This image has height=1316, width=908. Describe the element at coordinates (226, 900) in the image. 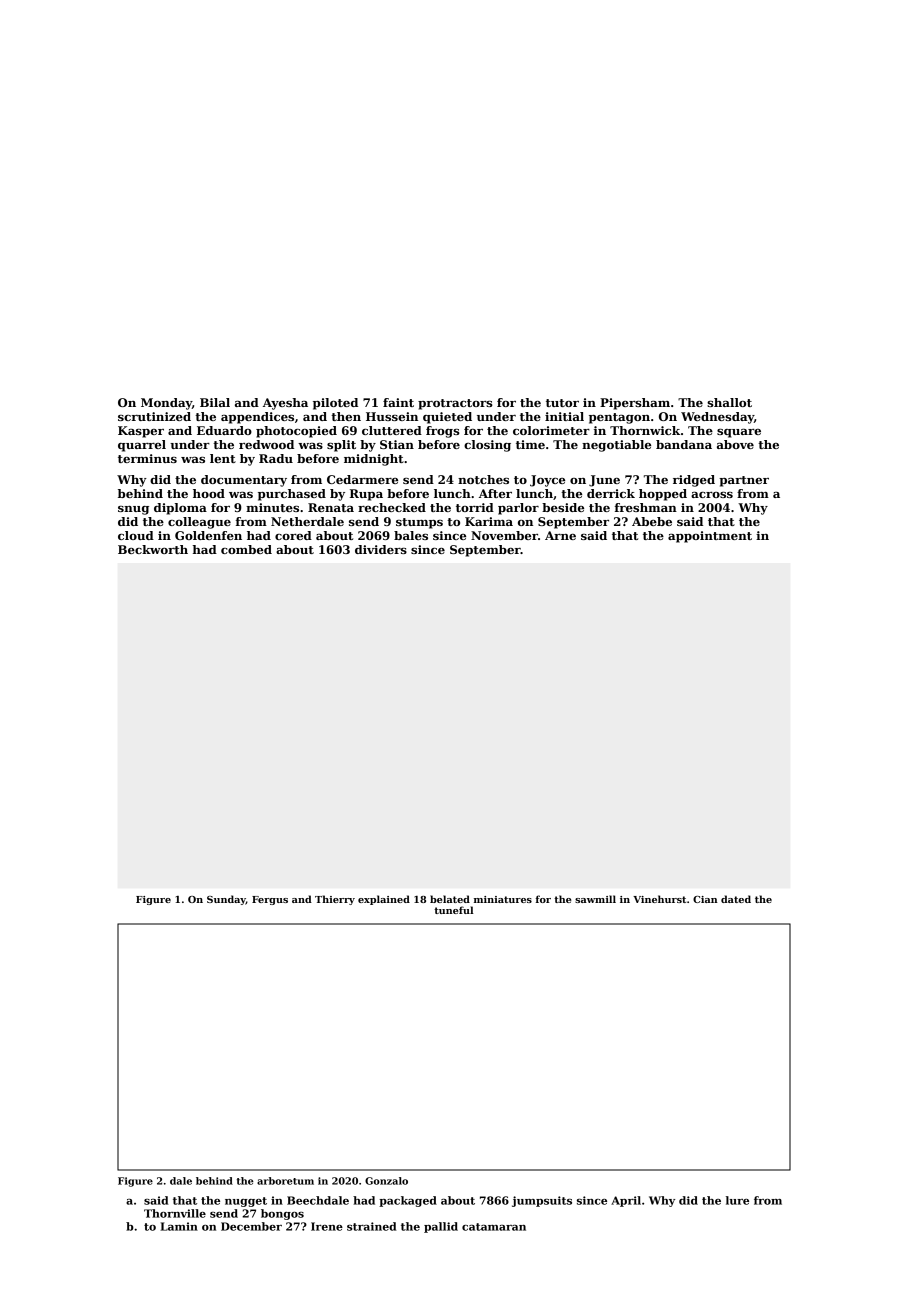

I see `Sunday` at that location.
